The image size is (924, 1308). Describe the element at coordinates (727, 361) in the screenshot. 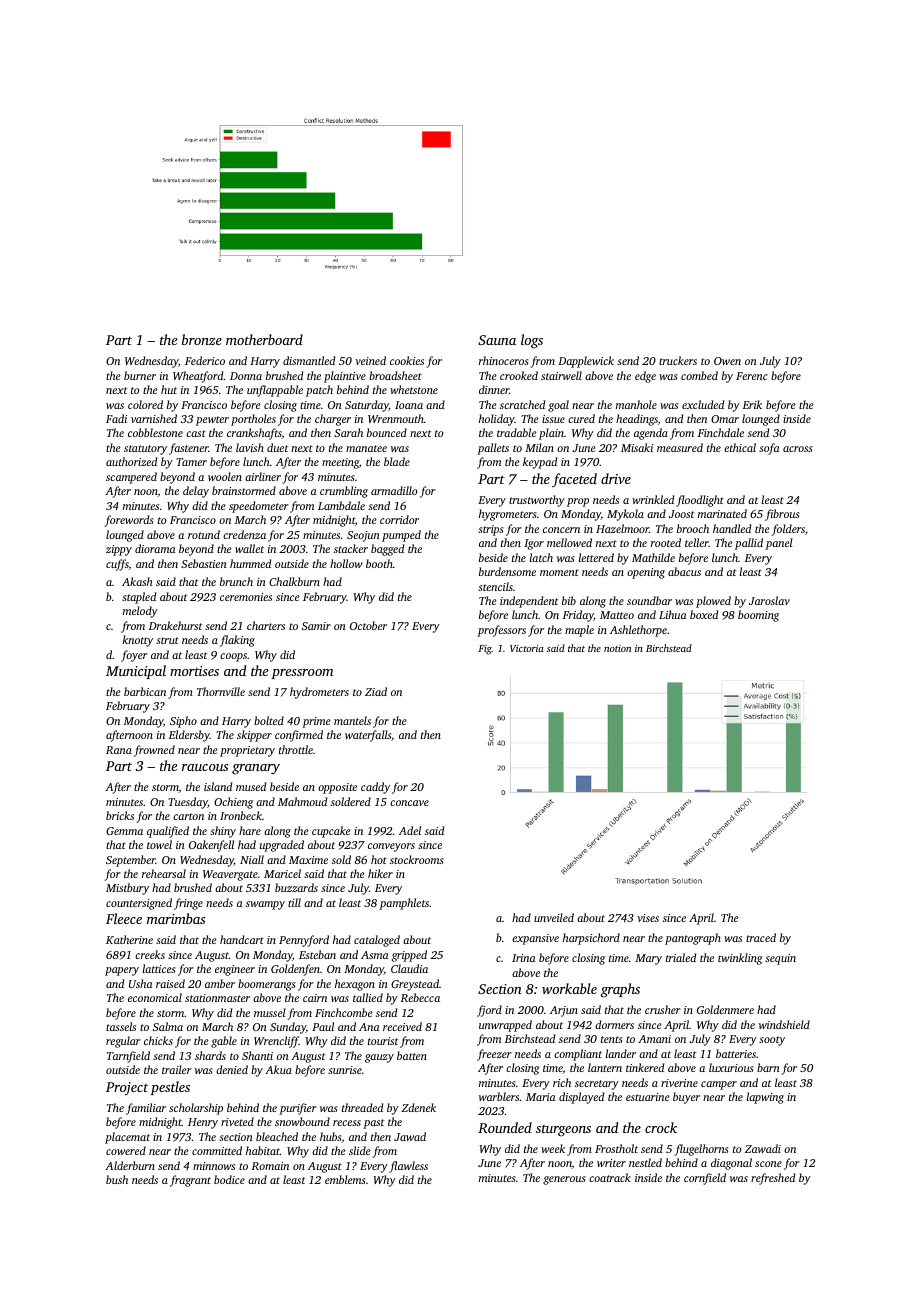

I see `Owen` at that location.
